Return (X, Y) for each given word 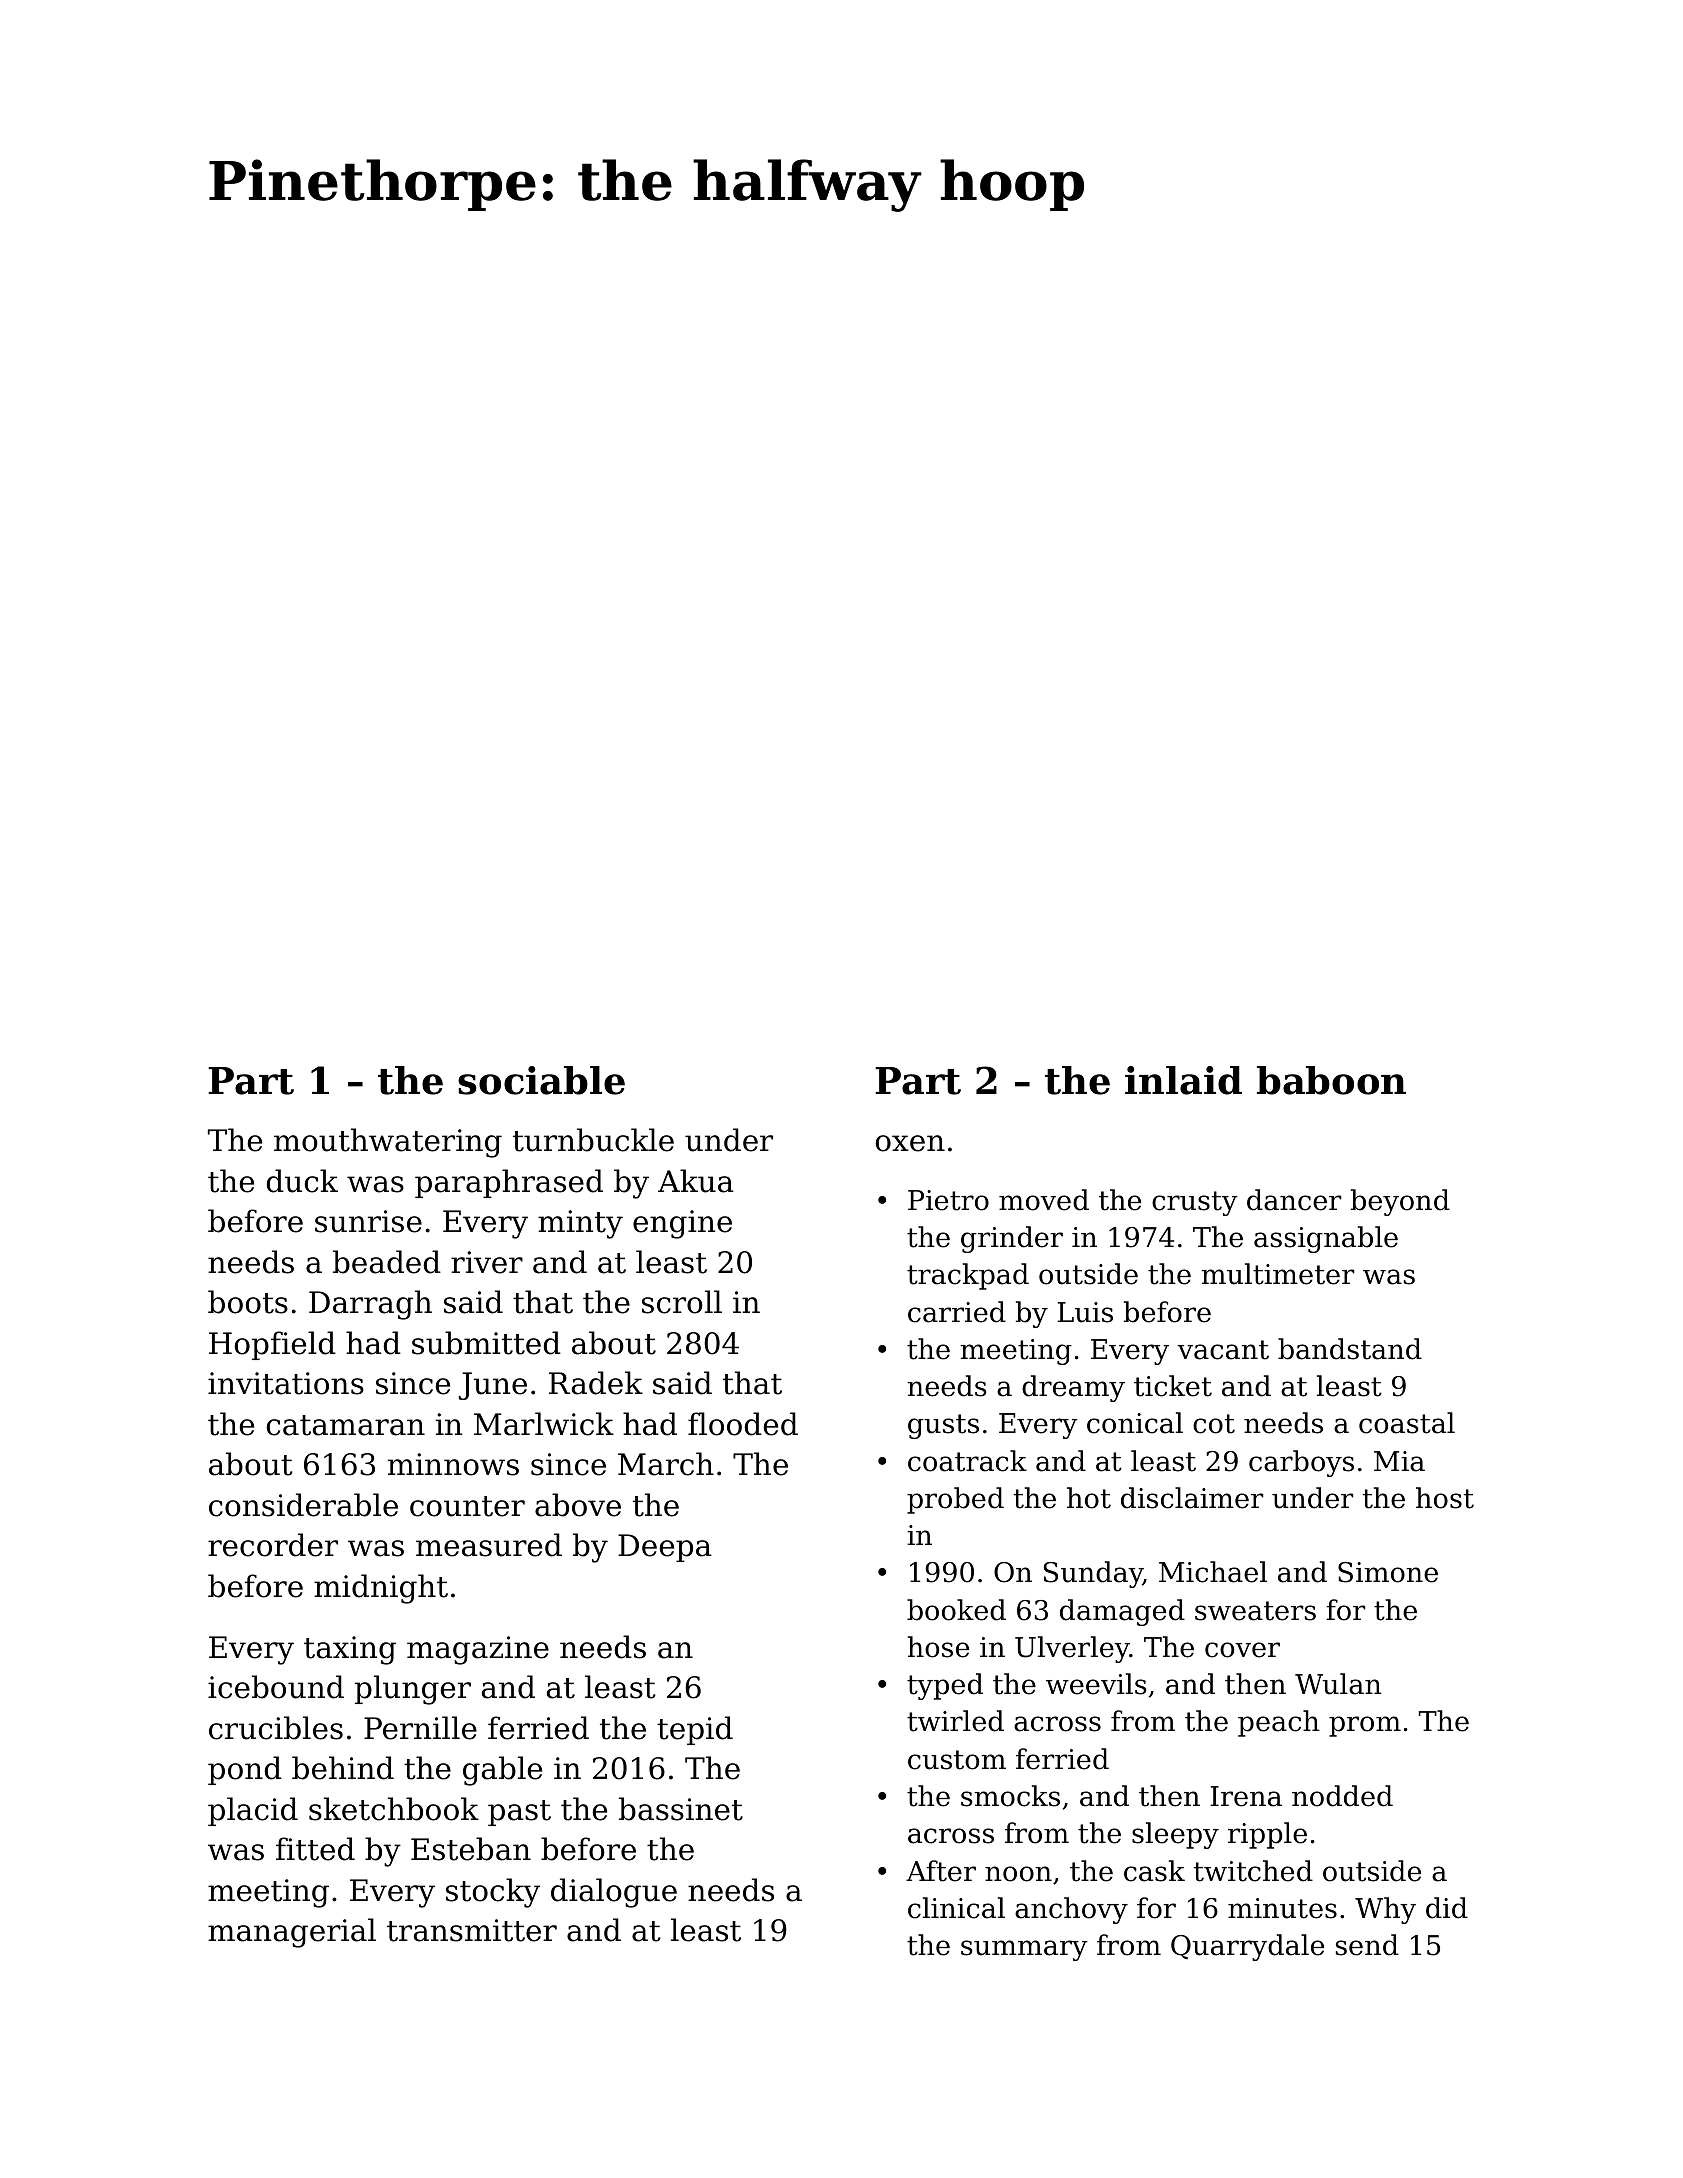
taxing (350, 1650)
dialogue (614, 1893)
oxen (910, 1143)
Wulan (1338, 1684)
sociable (541, 1080)
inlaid (1183, 1080)
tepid (695, 1730)
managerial (292, 1933)
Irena (1246, 1796)
